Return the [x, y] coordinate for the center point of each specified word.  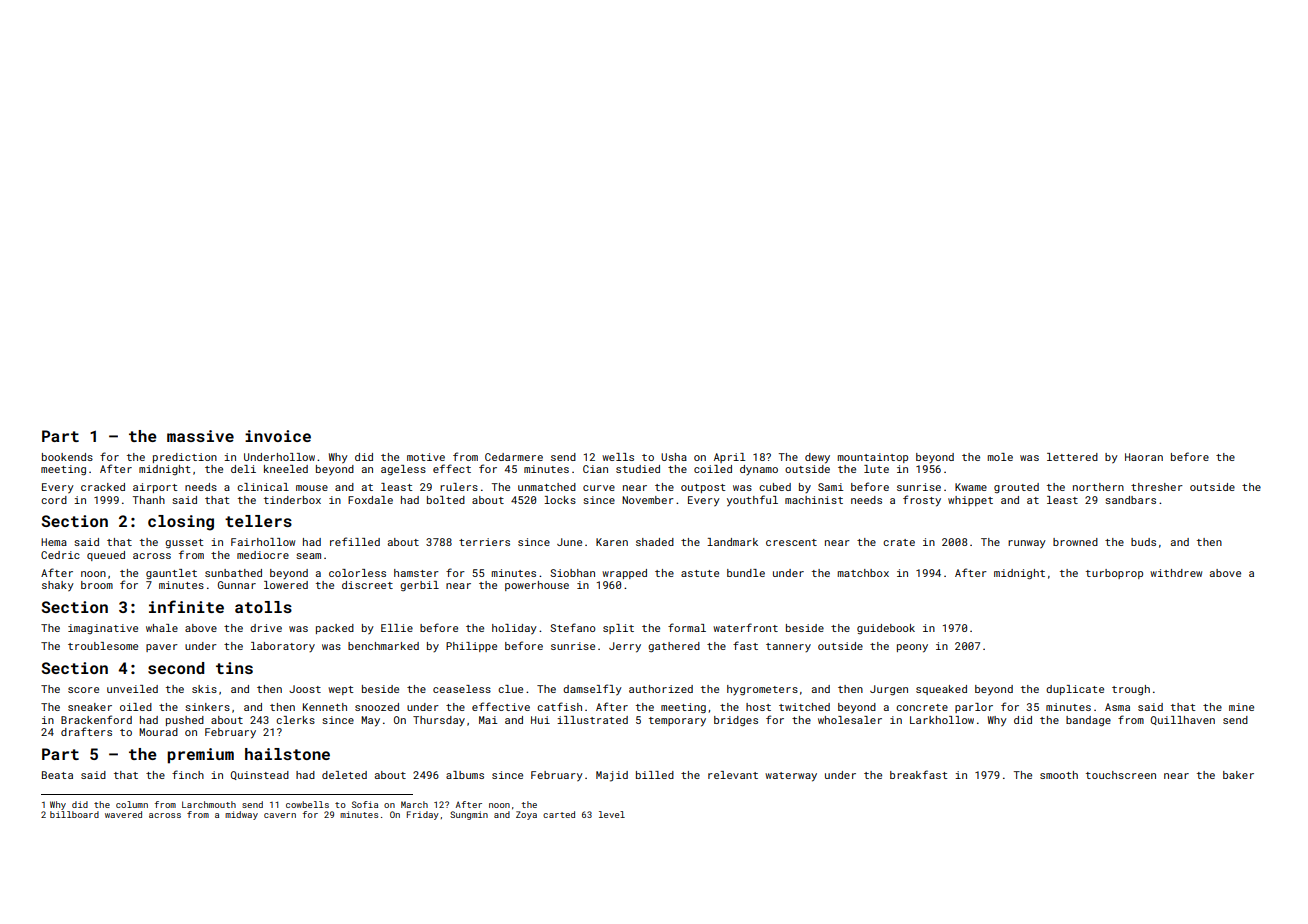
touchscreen [1121, 775]
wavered [123, 814]
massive [200, 436]
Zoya [526, 815]
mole [1000, 457]
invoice [278, 436]
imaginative [103, 629]
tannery [788, 647]
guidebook [886, 629]
